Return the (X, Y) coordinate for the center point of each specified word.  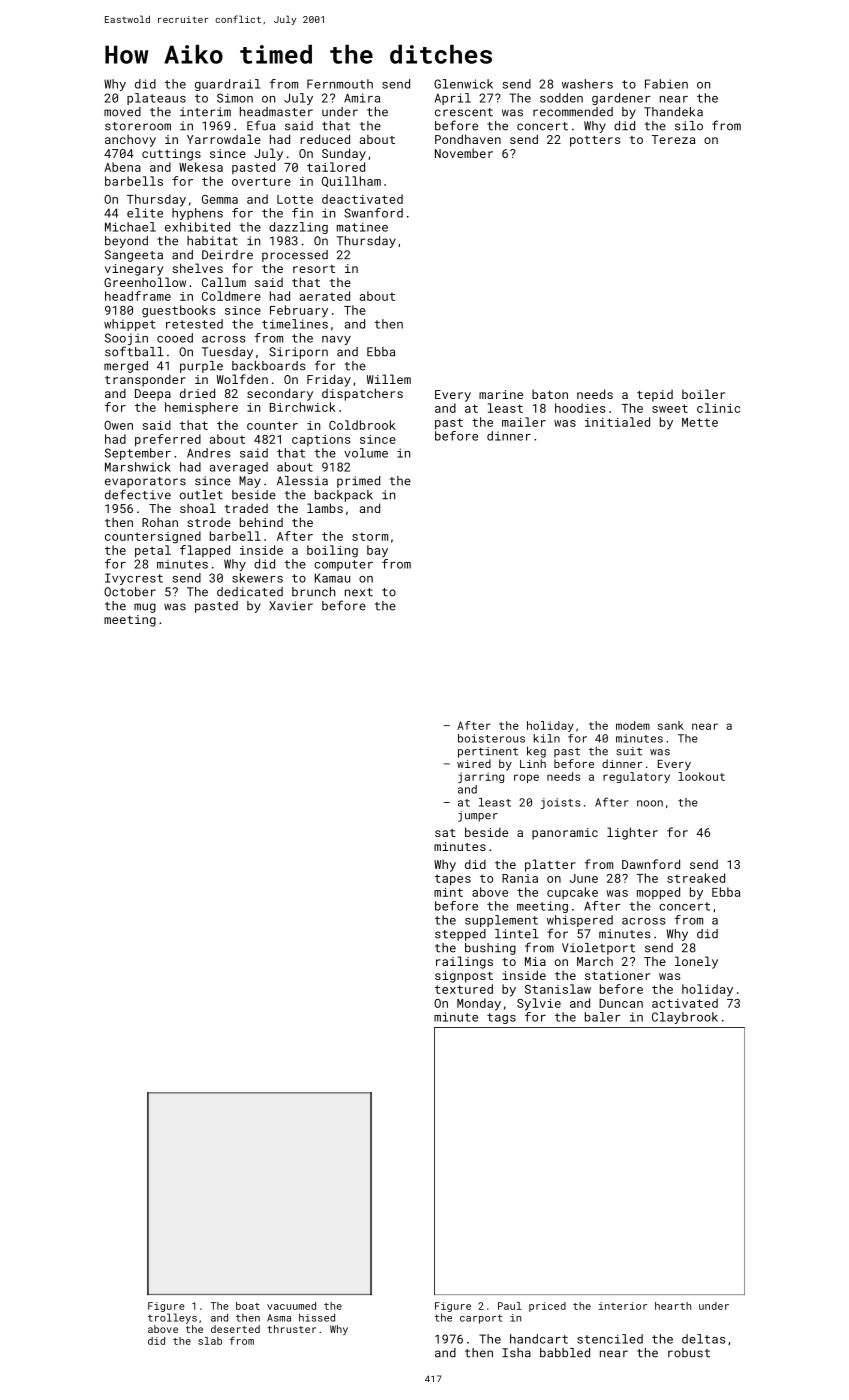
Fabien (666, 84)
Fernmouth (340, 84)
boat (248, 1306)
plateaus (156, 99)
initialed (617, 422)
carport (481, 1319)
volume (366, 453)
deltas (704, 1339)
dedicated (250, 592)
